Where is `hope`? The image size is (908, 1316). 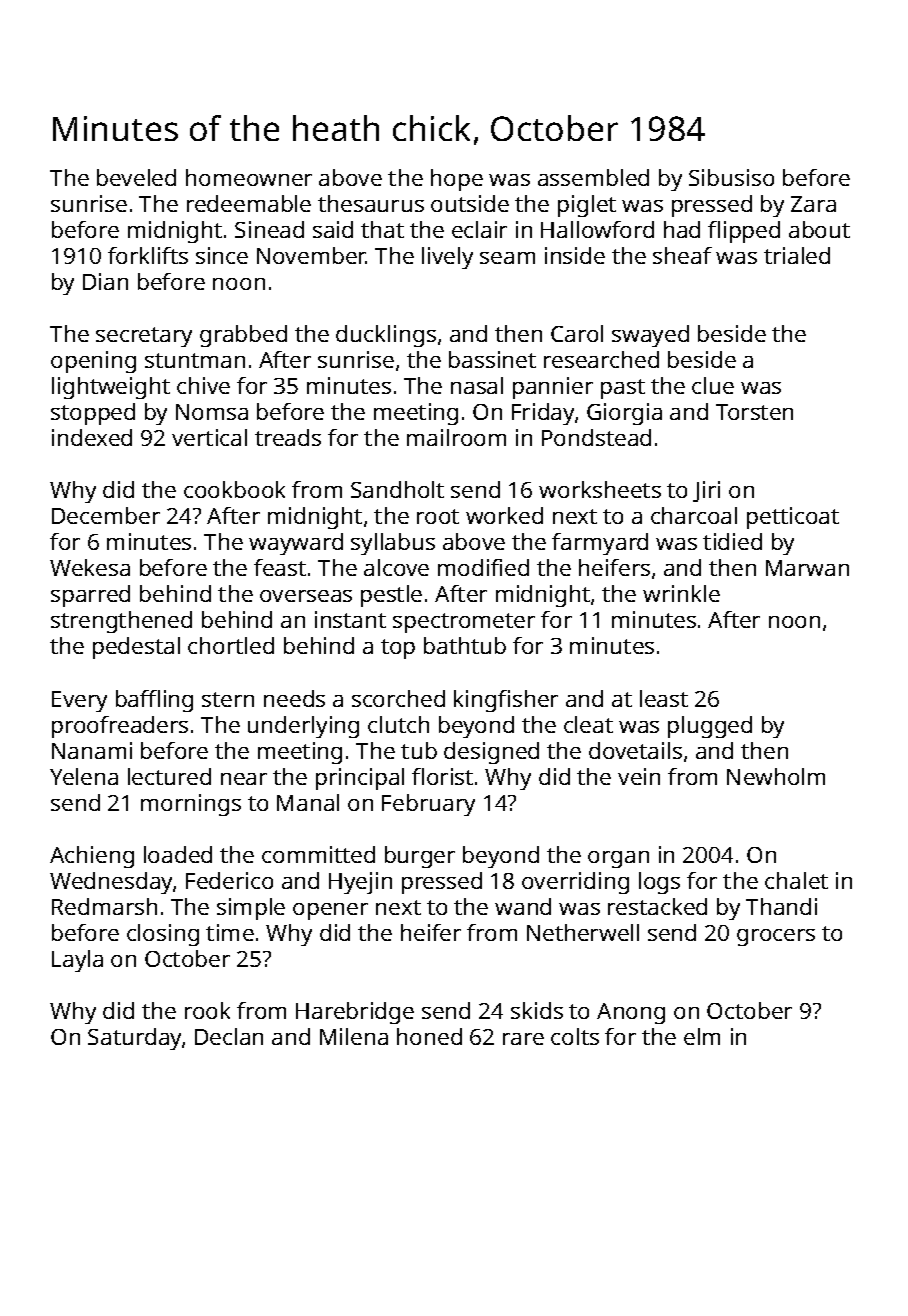 hope is located at coordinates (457, 180).
